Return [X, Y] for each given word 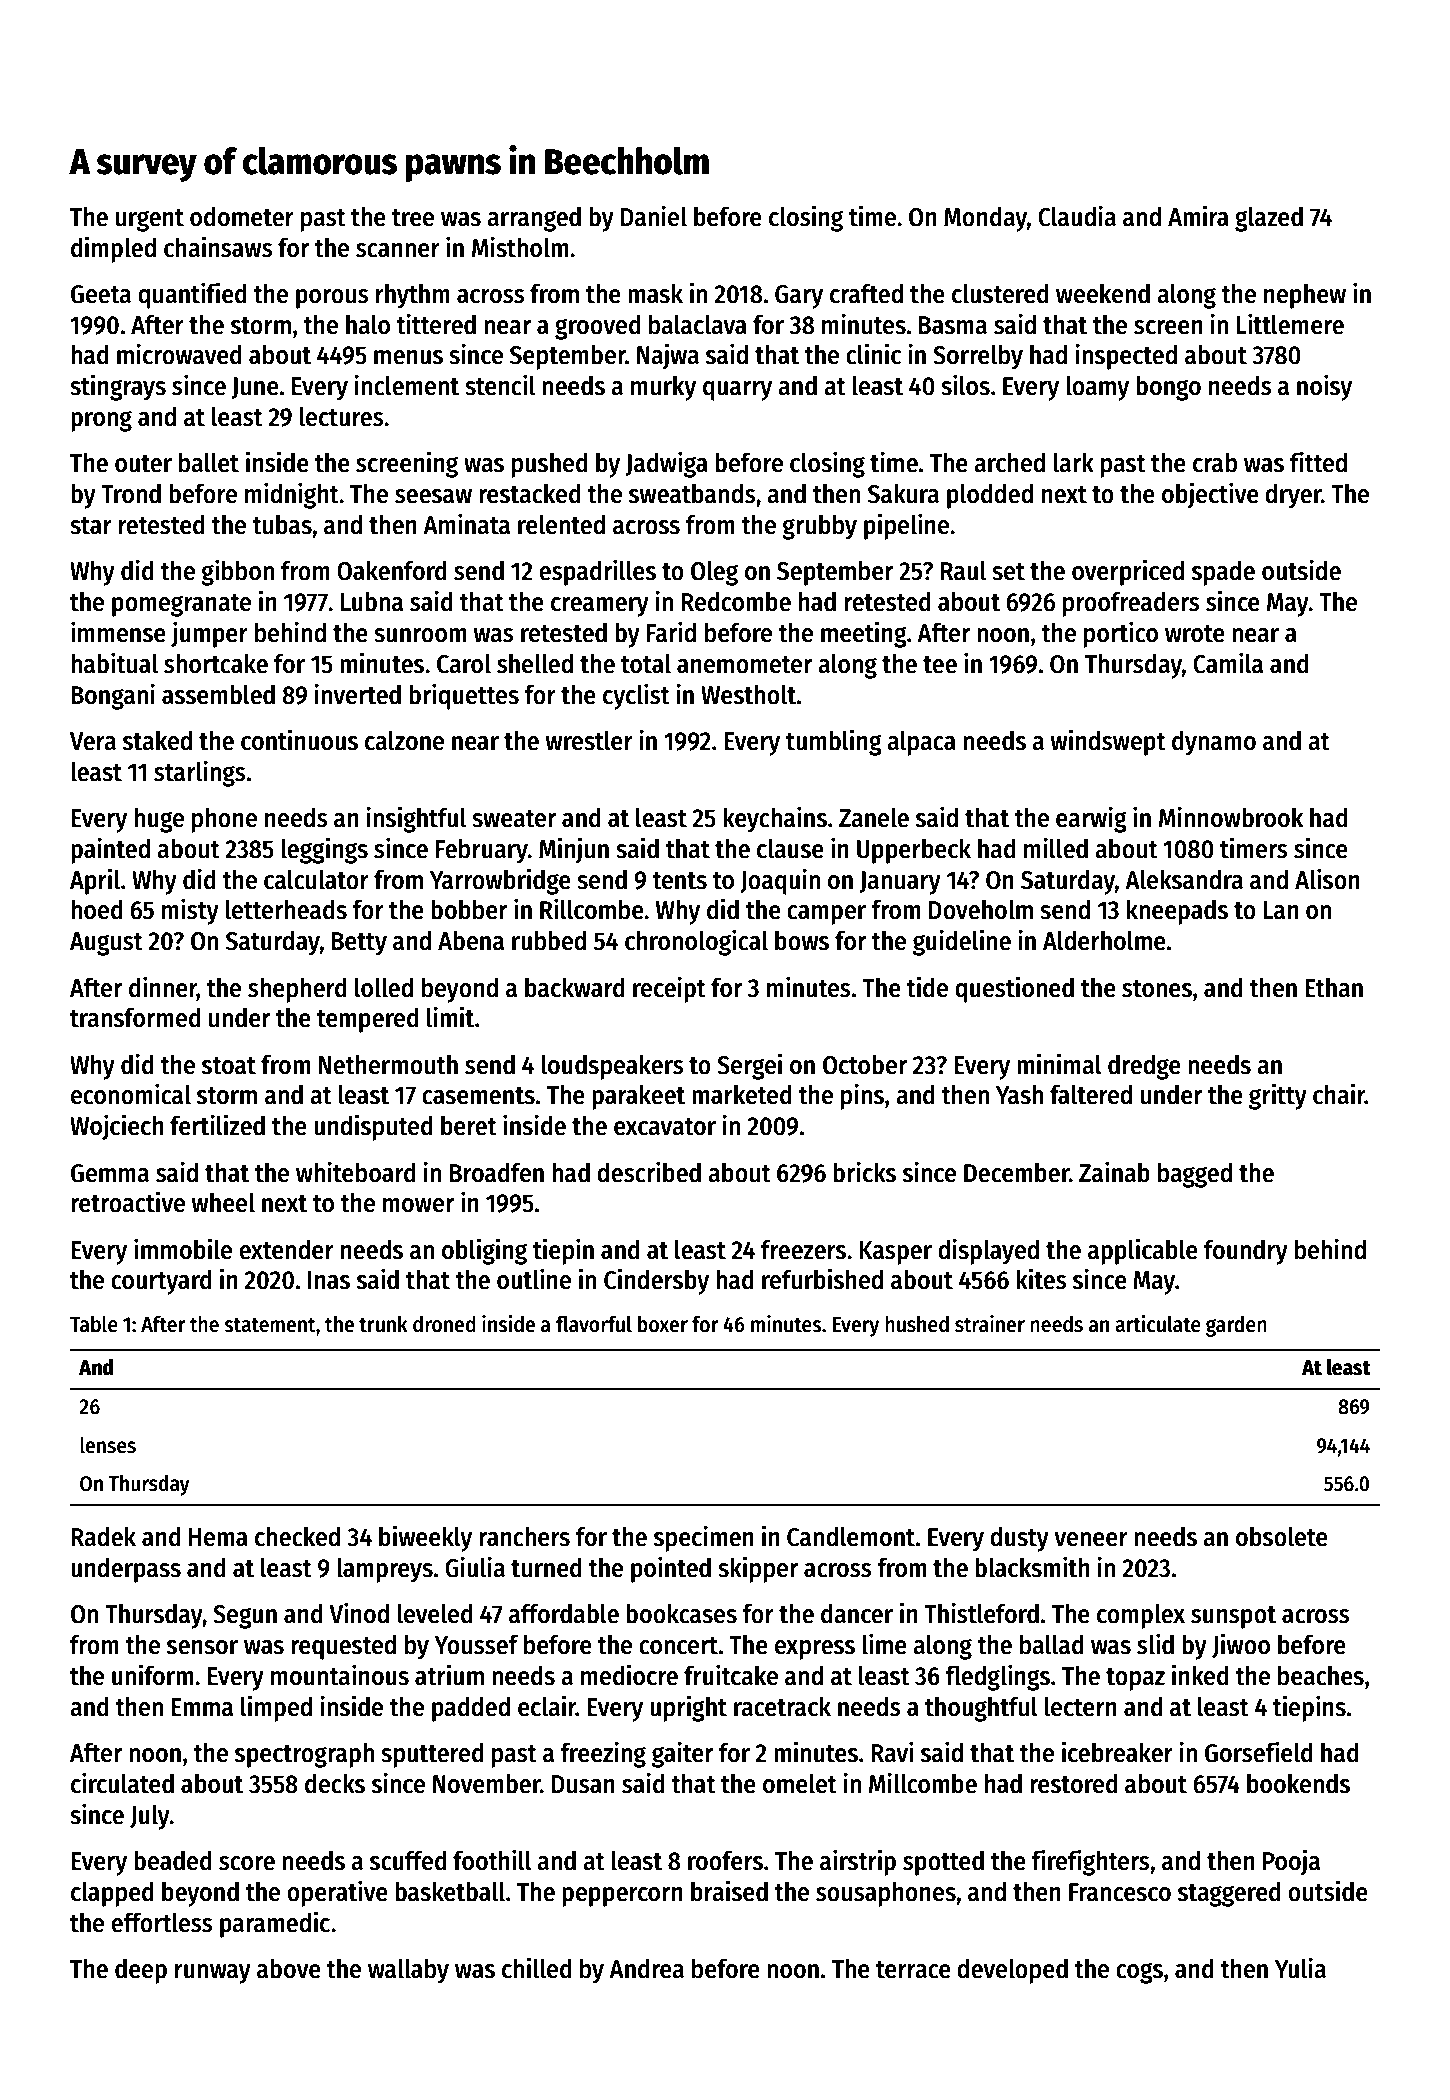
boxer [663, 1324]
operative [337, 1893]
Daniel [654, 216]
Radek [103, 1536]
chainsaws [218, 247]
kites [1041, 1279]
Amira [1198, 216]
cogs [1139, 1973]
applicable [1143, 1251]
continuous [299, 740]
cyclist [636, 696]
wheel [223, 1202]
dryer [1293, 496]
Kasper [895, 1253]
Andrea [646, 1968]
